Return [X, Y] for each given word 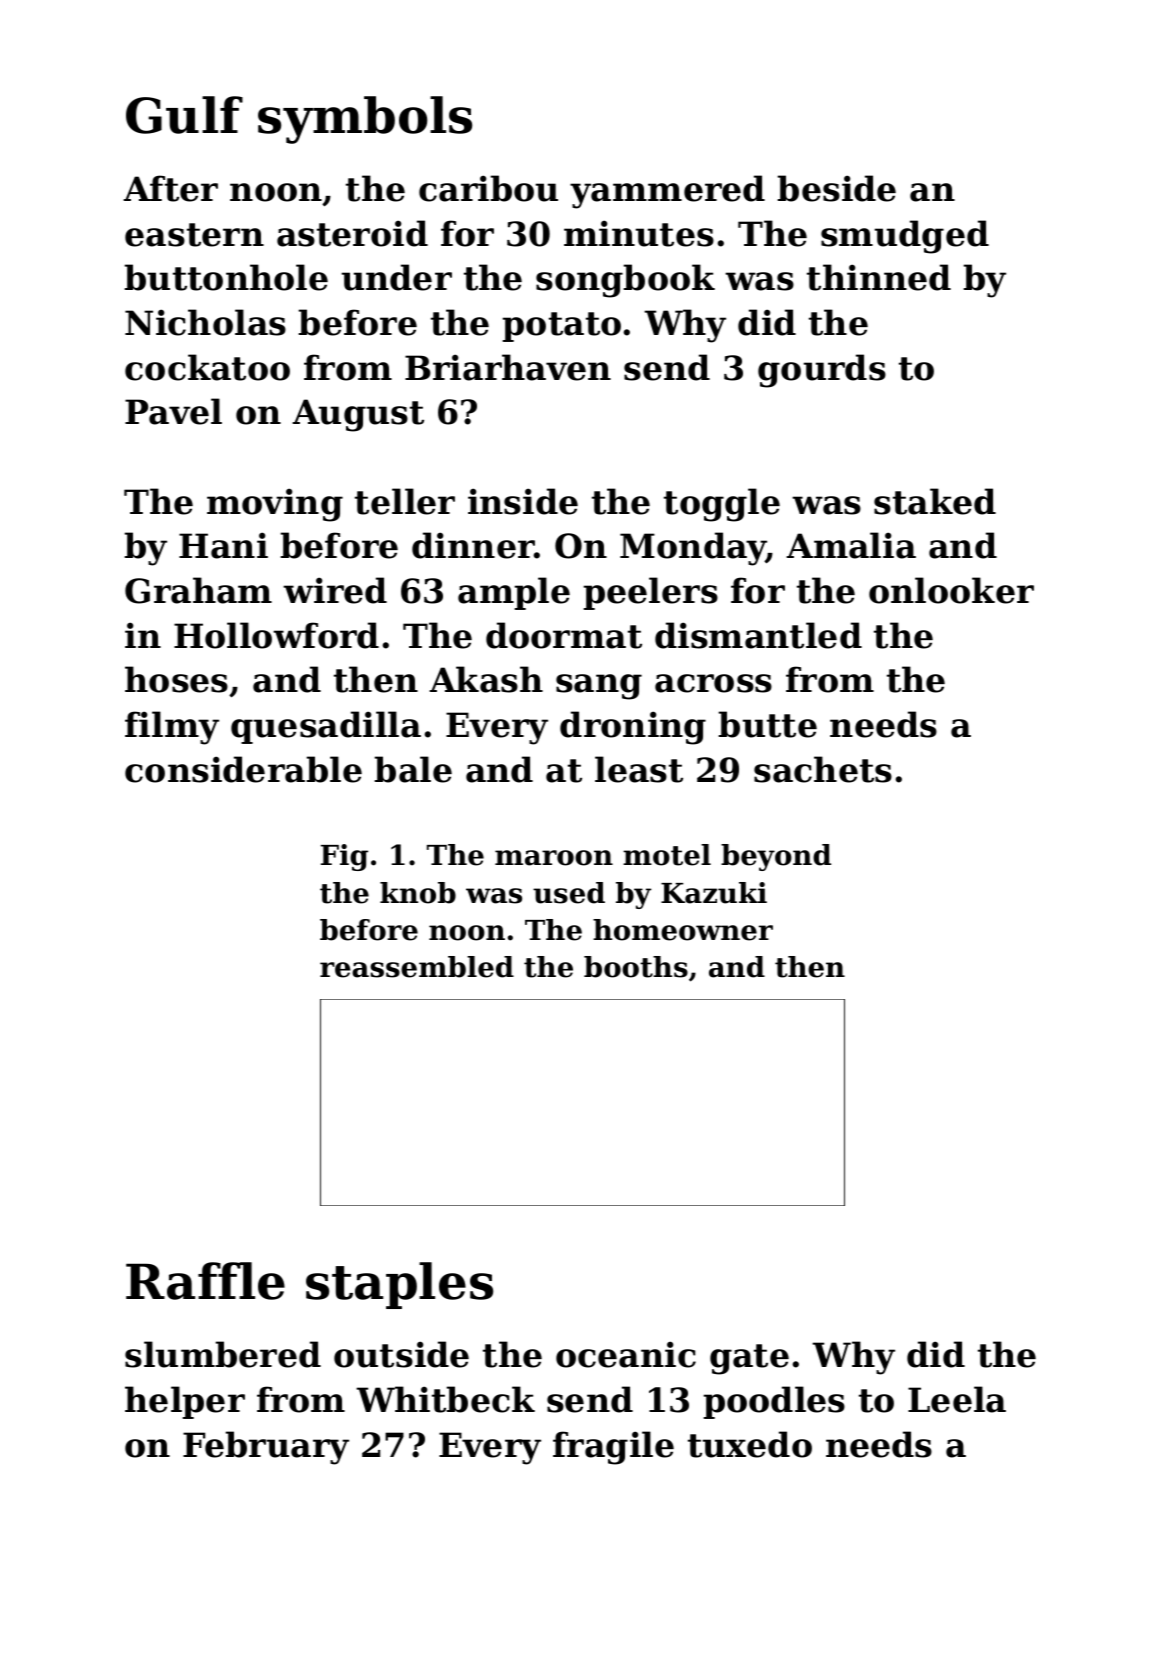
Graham [198, 590]
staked [935, 501]
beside [836, 188]
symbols [365, 120]
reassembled [417, 967]
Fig [344, 857]
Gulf [184, 115]
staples [399, 1285]
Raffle [205, 1281]
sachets [823, 769]
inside [523, 501]
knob [418, 893]
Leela [957, 1399]
